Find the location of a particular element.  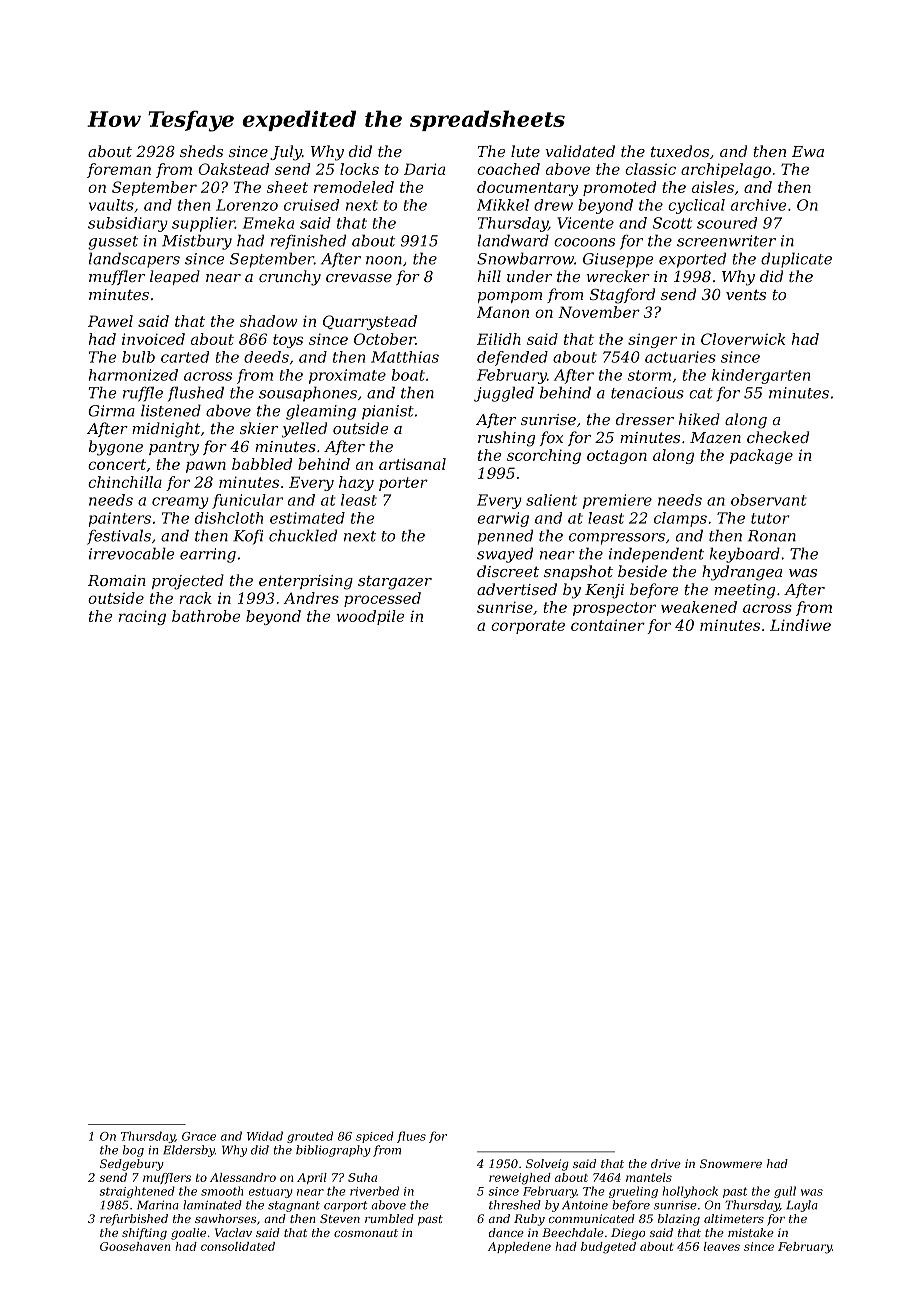

crunchy is located at coordinates (290, 278).
